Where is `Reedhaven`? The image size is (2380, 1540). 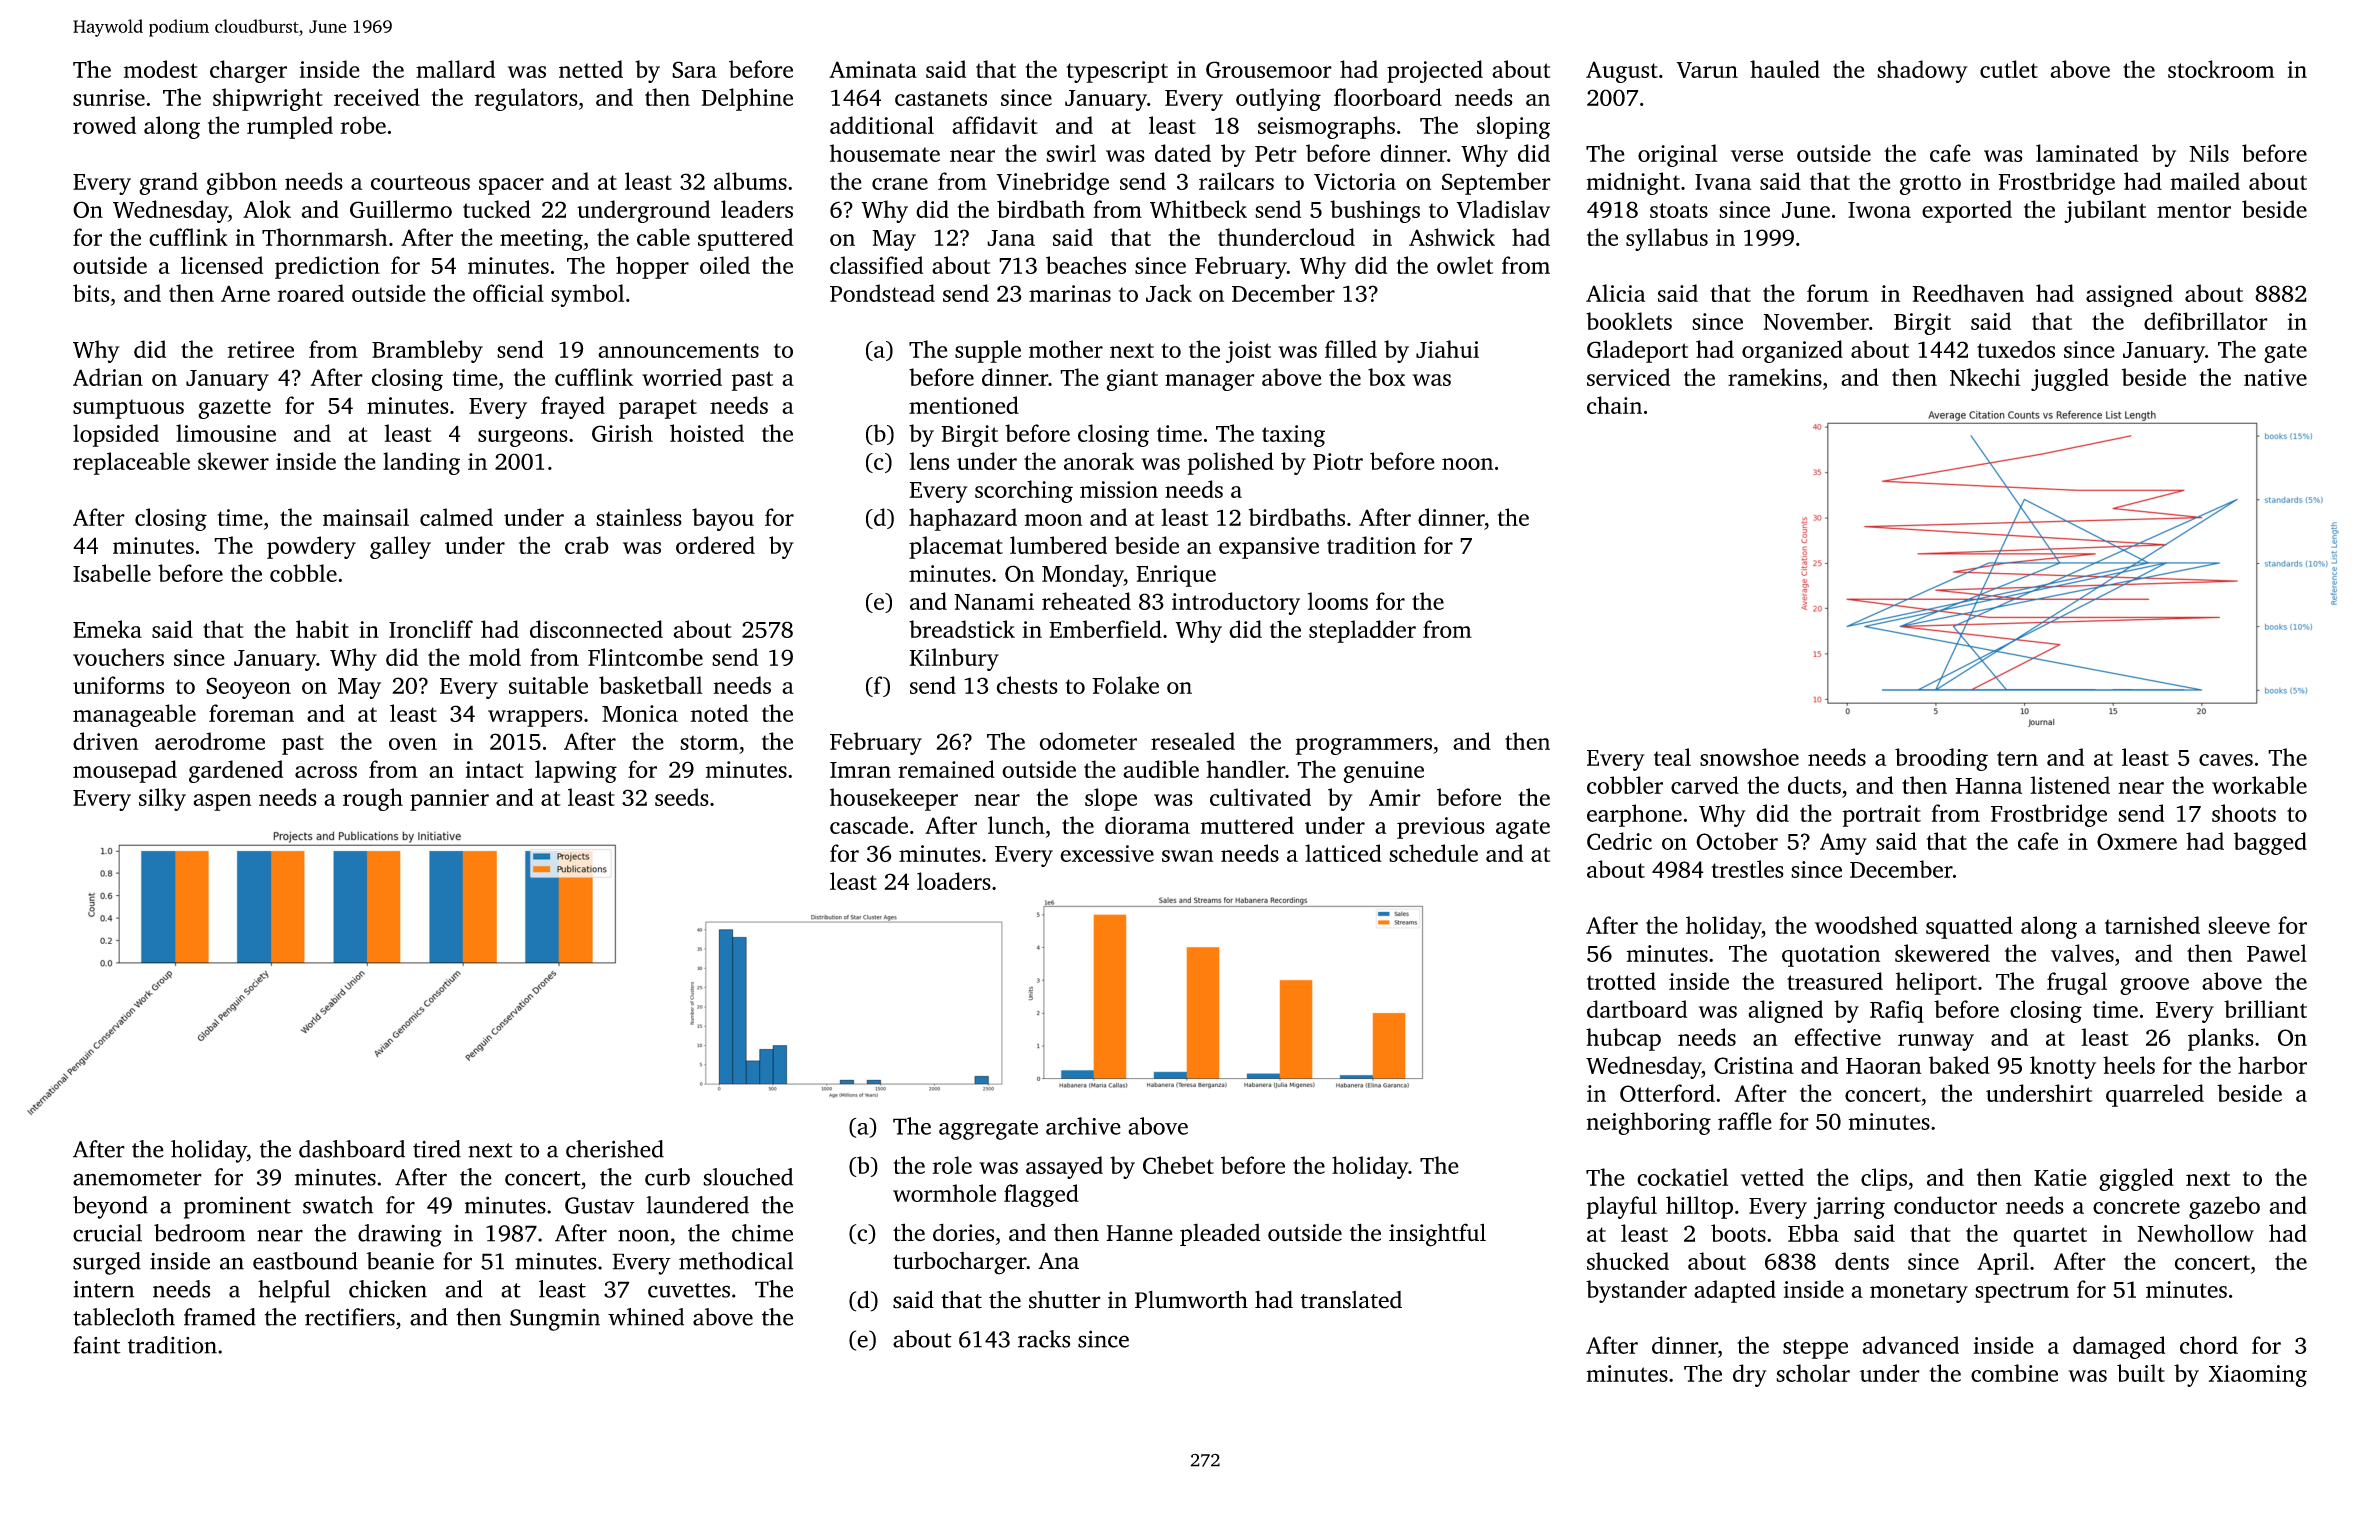 Reedhaven is located at coordinates (1968, 293).
